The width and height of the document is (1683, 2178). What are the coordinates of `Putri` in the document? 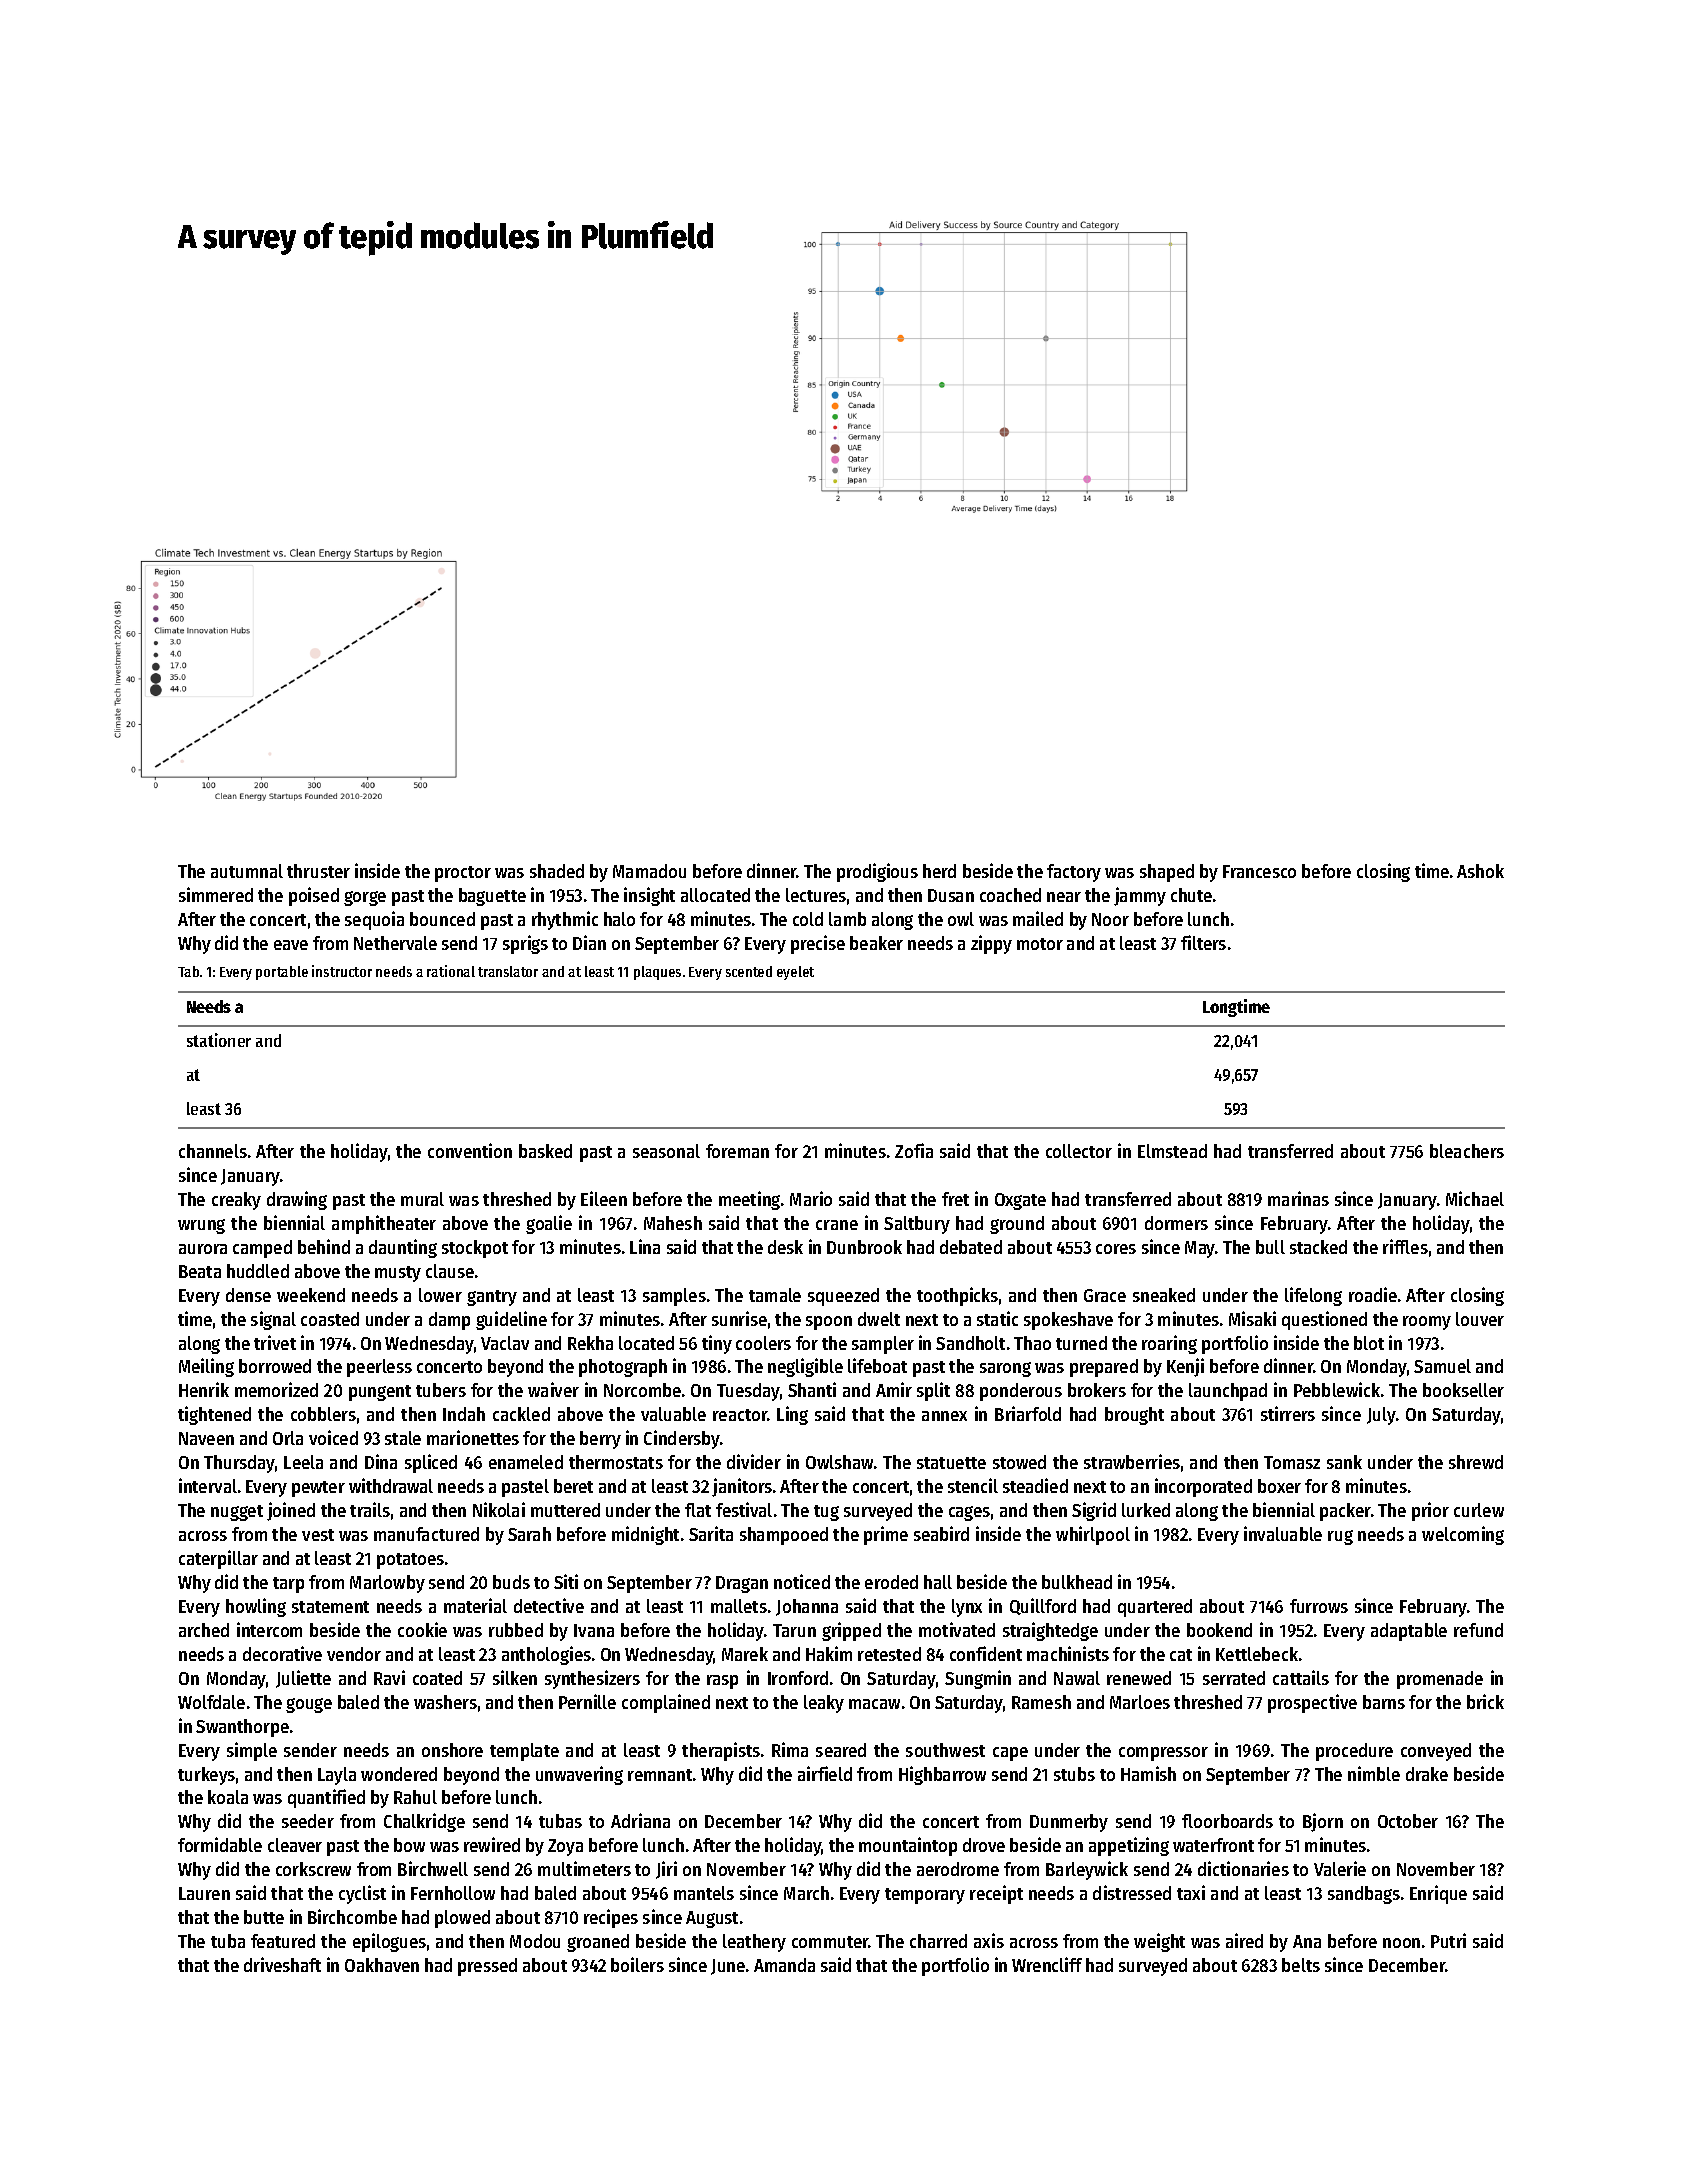 It's located at (1448, 1940).
